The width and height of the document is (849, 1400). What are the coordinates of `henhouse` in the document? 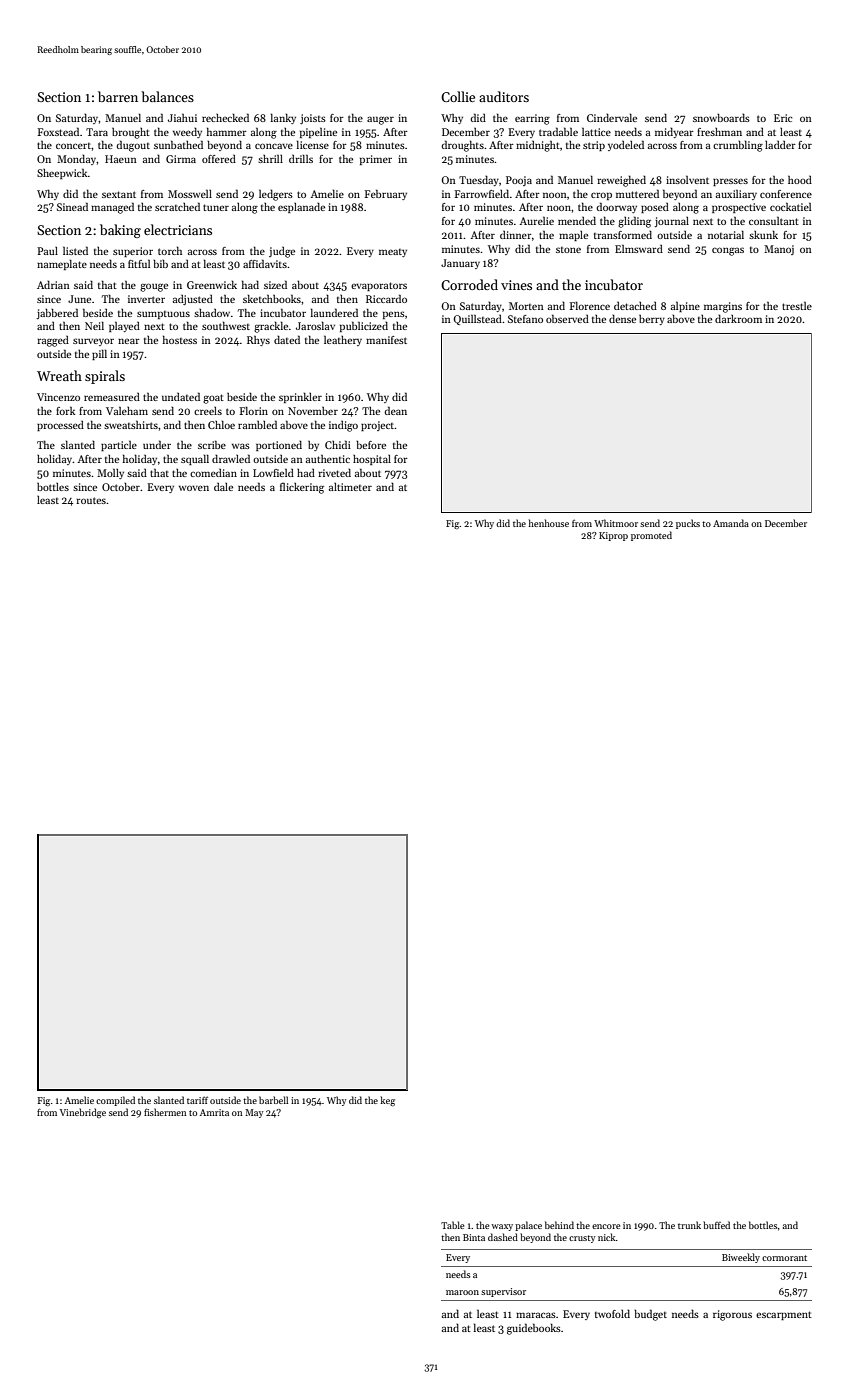 It's located at (549, 523).
